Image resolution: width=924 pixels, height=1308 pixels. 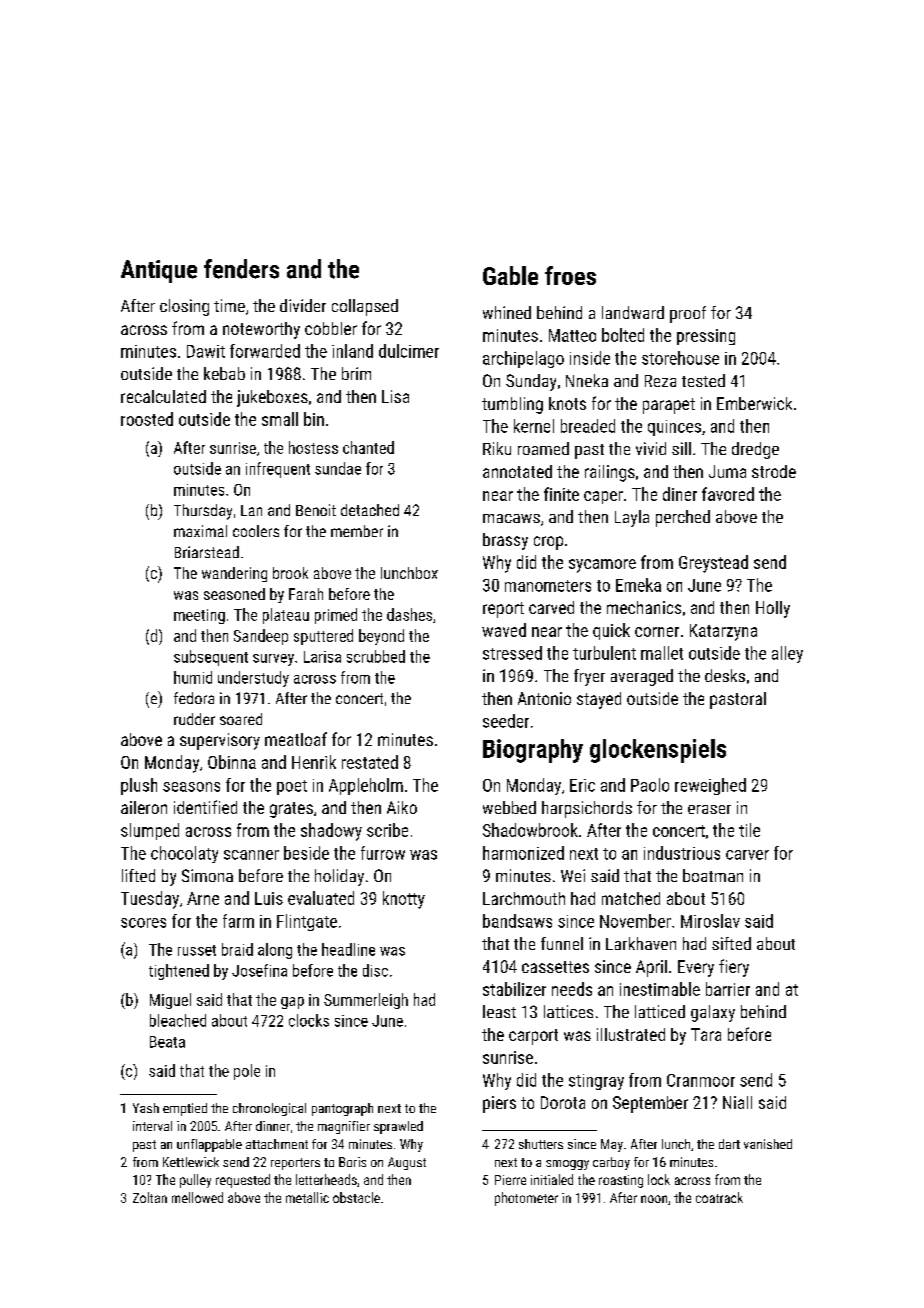 I want to click on Paolo, so click(x=650, y=785).
